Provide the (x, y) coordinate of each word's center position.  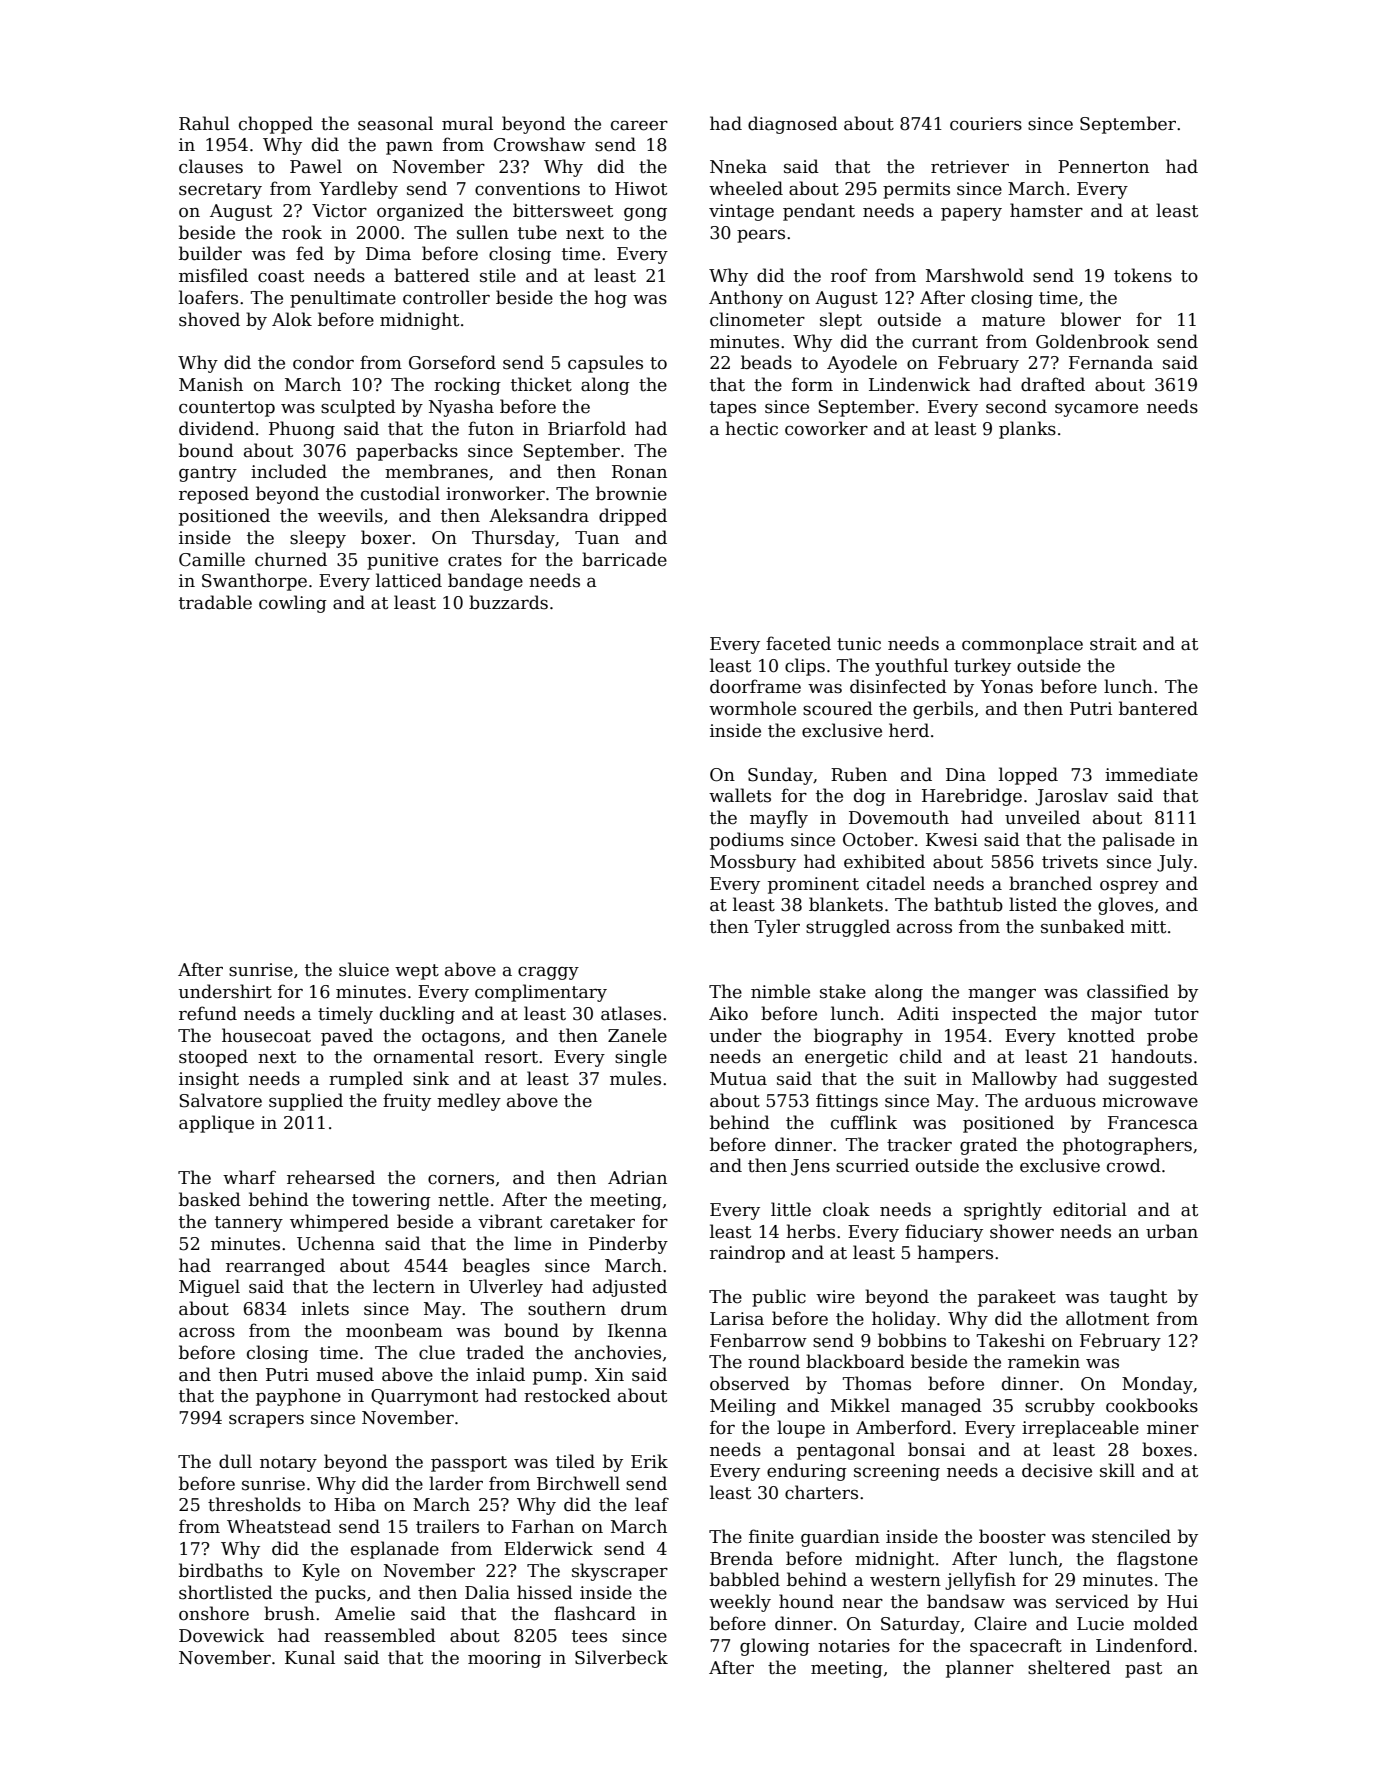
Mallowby (1014, 1080)
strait (1113, 644)
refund (208, 1013)
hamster (1046, 210)
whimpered (339, 1223)
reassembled (380, 1635)
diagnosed (793, 125)
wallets (740, 795)
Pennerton (1103, 167)
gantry (208, 474)
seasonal (395, 123)
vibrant (510, 1221)
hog (610, 299)
